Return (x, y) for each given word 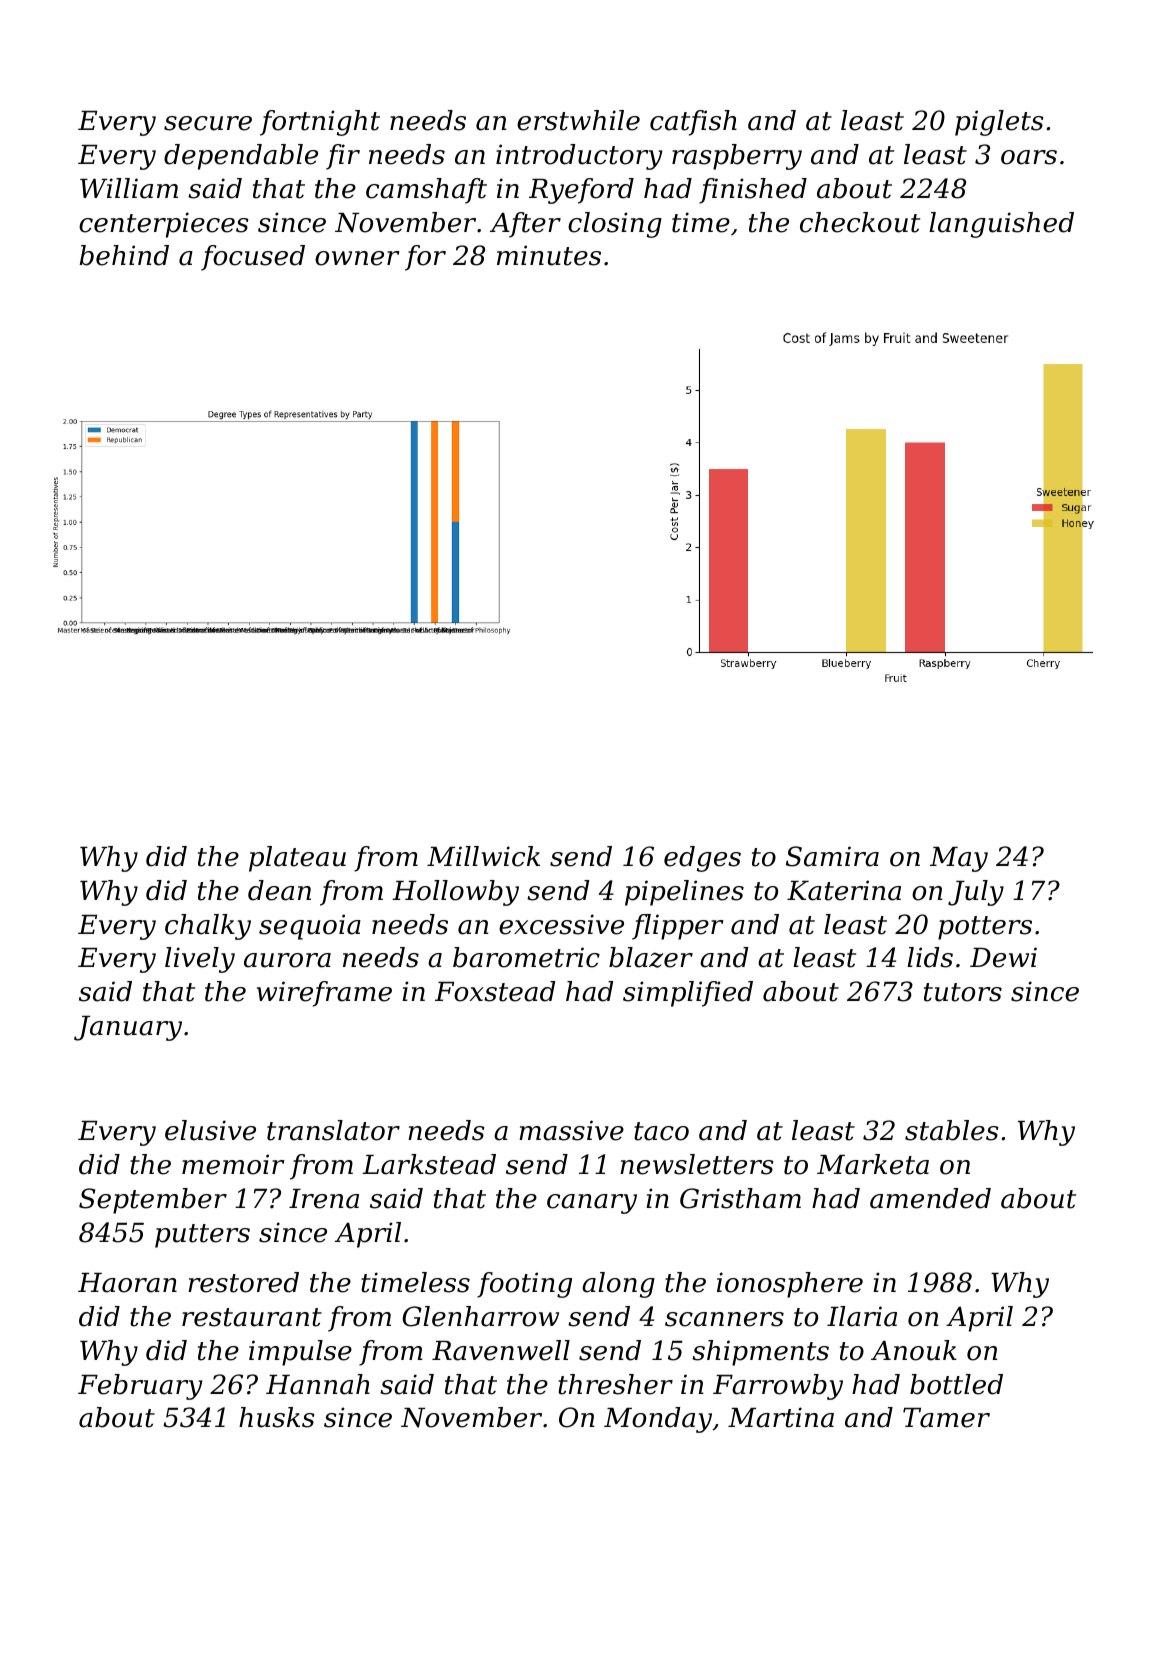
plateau (297, 859)
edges (702, 859)
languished (1001, 225)
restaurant (252, 1317)
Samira (832, 856)
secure (208, 123)
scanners (724, 1319)
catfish (693, 123)
